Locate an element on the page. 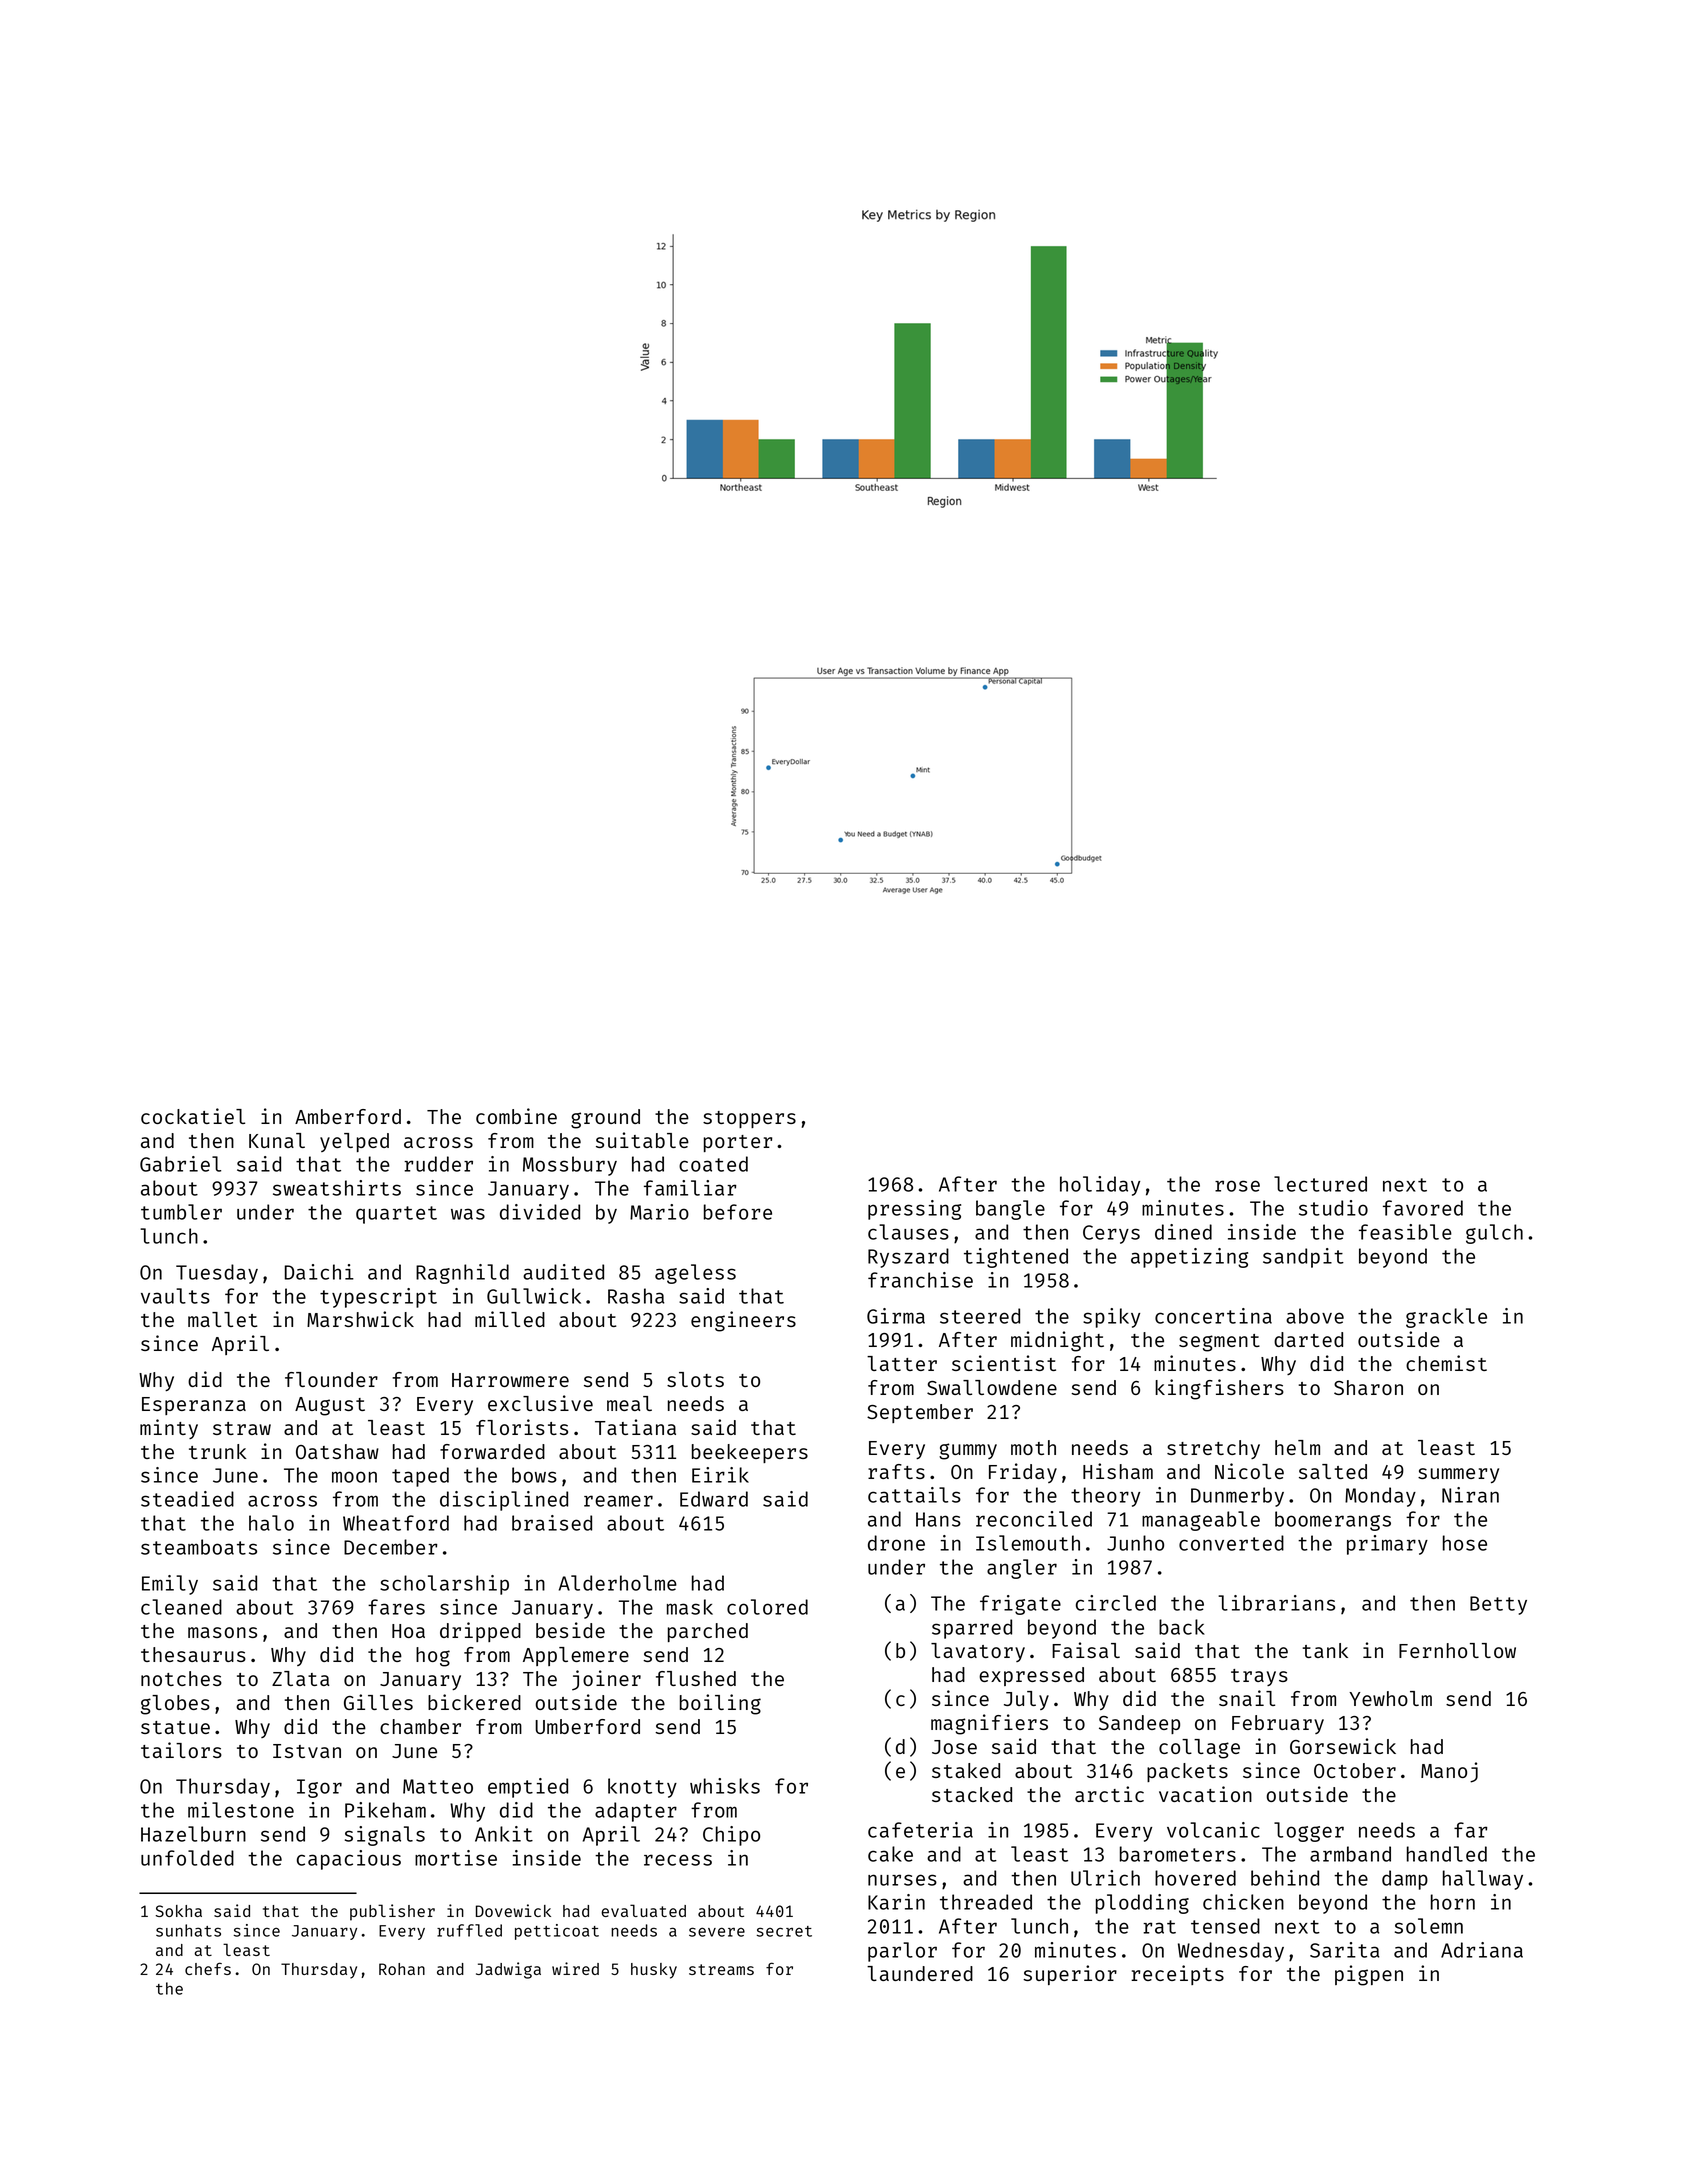 Image resolution: width=1683 pixels, height=2178 pixels. bangle is located at coordinates (1010, 1210).
